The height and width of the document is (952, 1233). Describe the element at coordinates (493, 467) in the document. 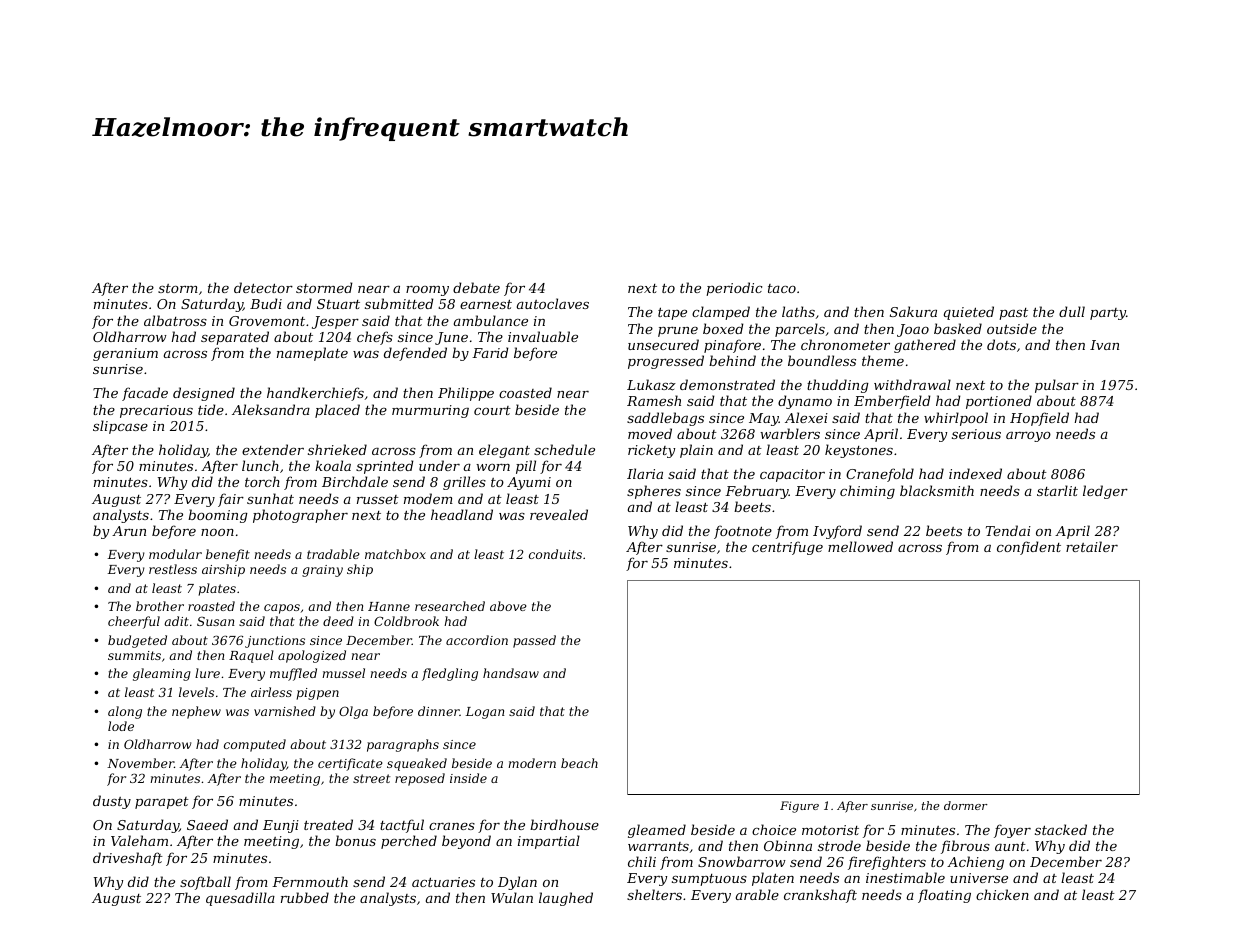

I see `worn` at that location.
